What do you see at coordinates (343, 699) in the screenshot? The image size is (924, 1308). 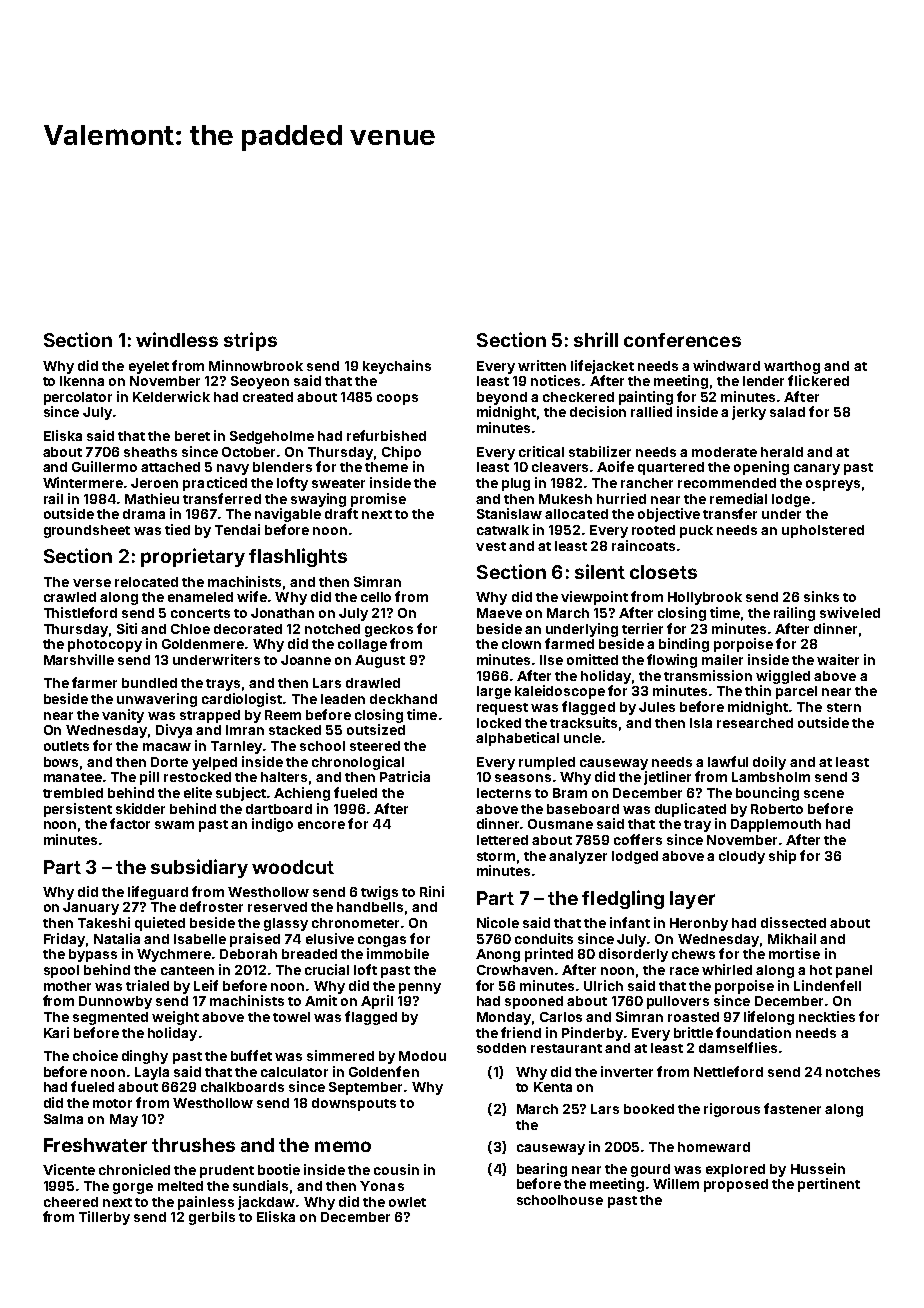 I see `leaden` at bounding box center [343, 699].
